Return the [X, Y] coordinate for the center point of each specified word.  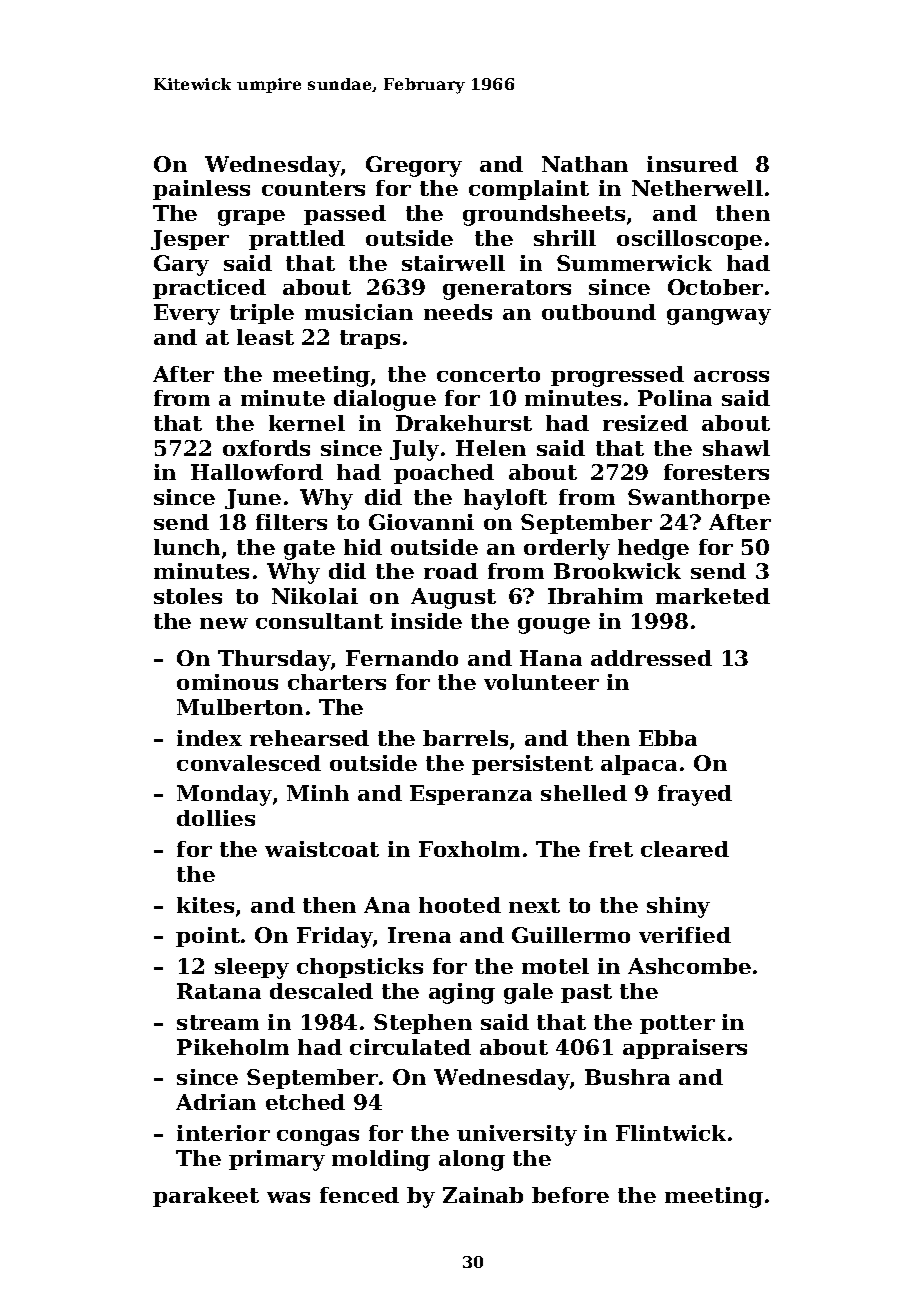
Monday [224, 795]
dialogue [385, 400]
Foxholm [469, 849]
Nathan [585, 164]
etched [305, 1102]
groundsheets [544, 215]
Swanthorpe [699, 499]
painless [201, 190]
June [253, 499]
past [586, 993]
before [570, 1195]
